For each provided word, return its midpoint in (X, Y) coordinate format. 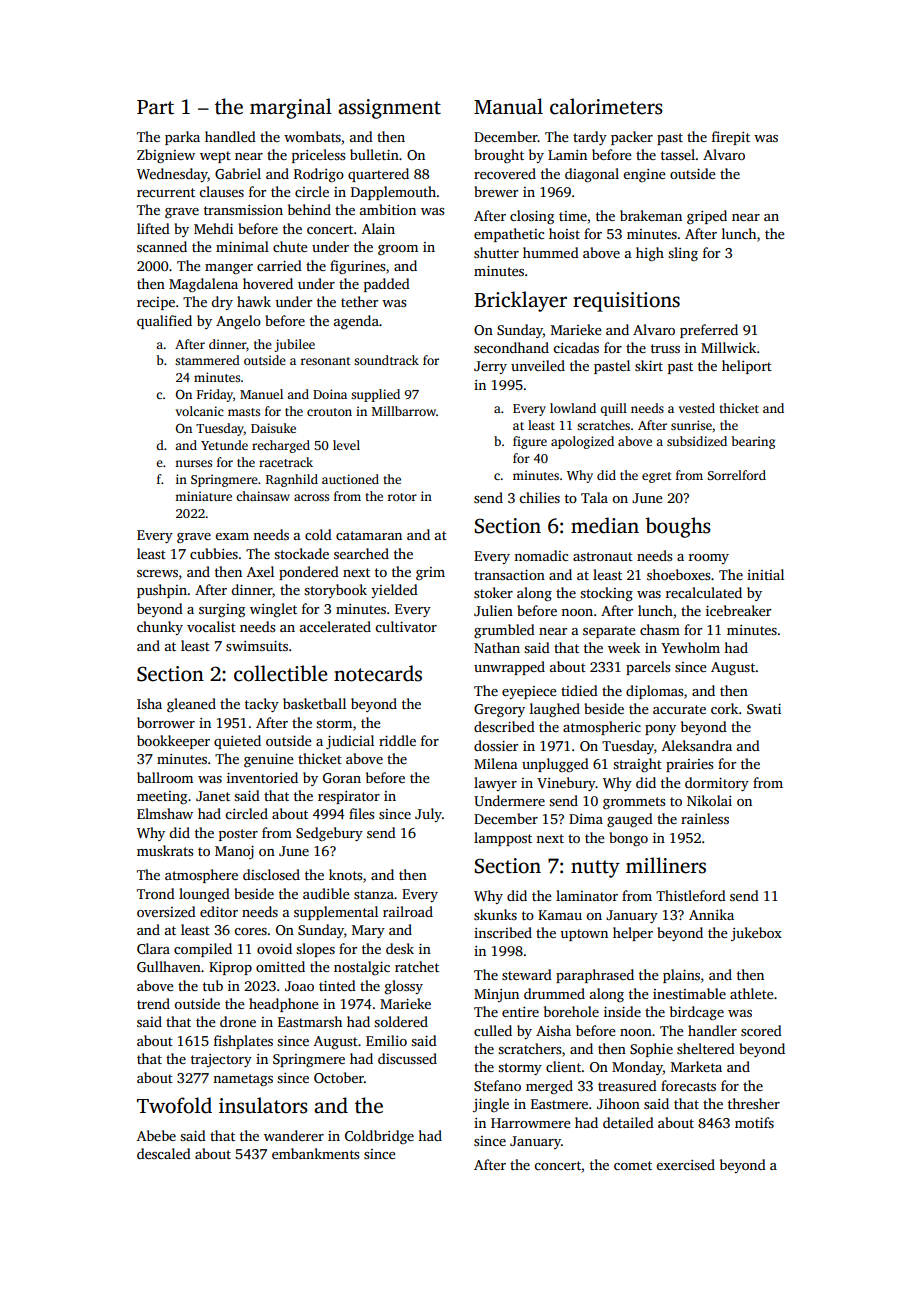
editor (219, 911)
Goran (342, 778)
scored (761, 1030)
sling (683, 254)
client (564, 1066)
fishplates (243, 1042)
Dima (586, 819)
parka (182, 138)
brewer (496, 191)
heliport (747, 367)
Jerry (490, 367)
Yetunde (224, 445)
